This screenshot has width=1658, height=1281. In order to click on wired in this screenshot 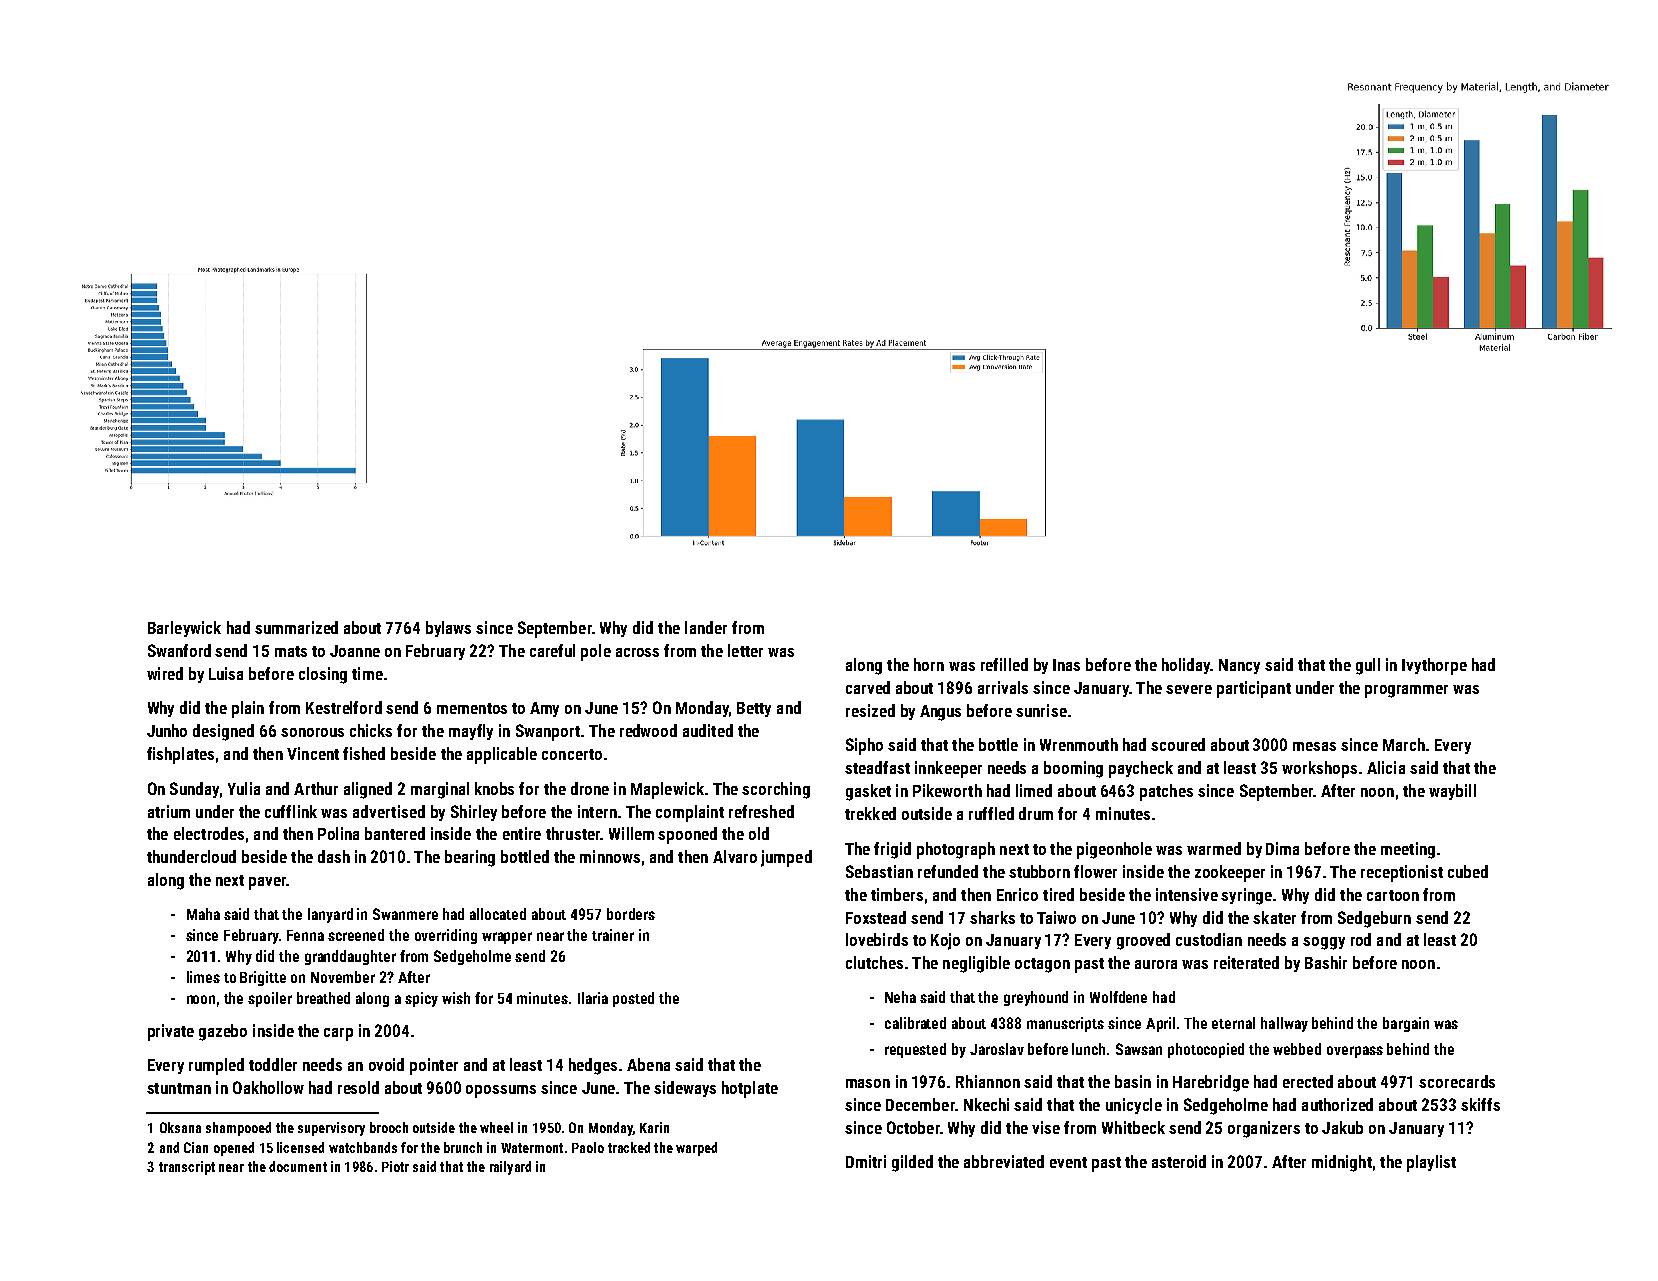, I will do `click(165, 673)`.
